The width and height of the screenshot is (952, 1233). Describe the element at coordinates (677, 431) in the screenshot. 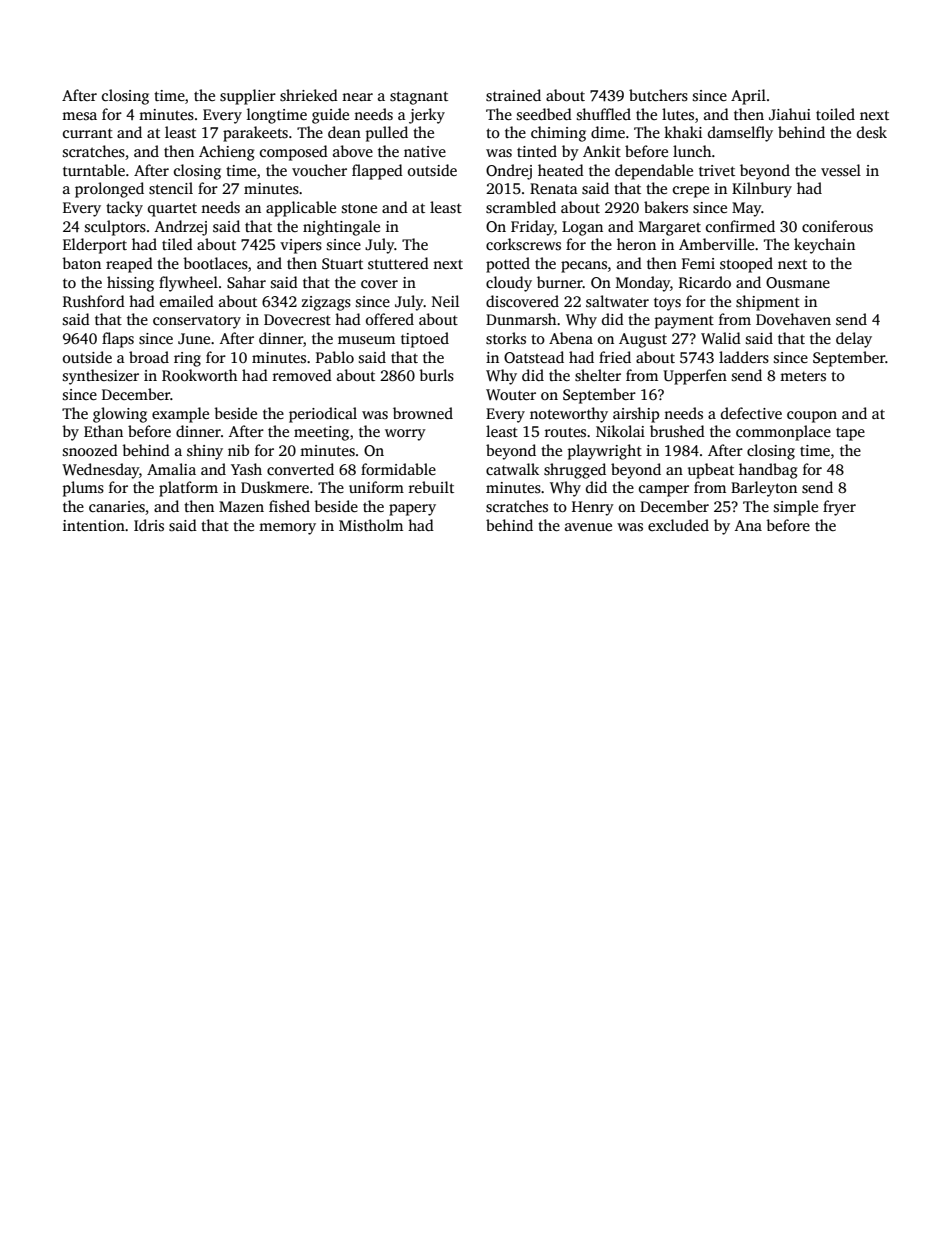

I see `brushed` at that location.
